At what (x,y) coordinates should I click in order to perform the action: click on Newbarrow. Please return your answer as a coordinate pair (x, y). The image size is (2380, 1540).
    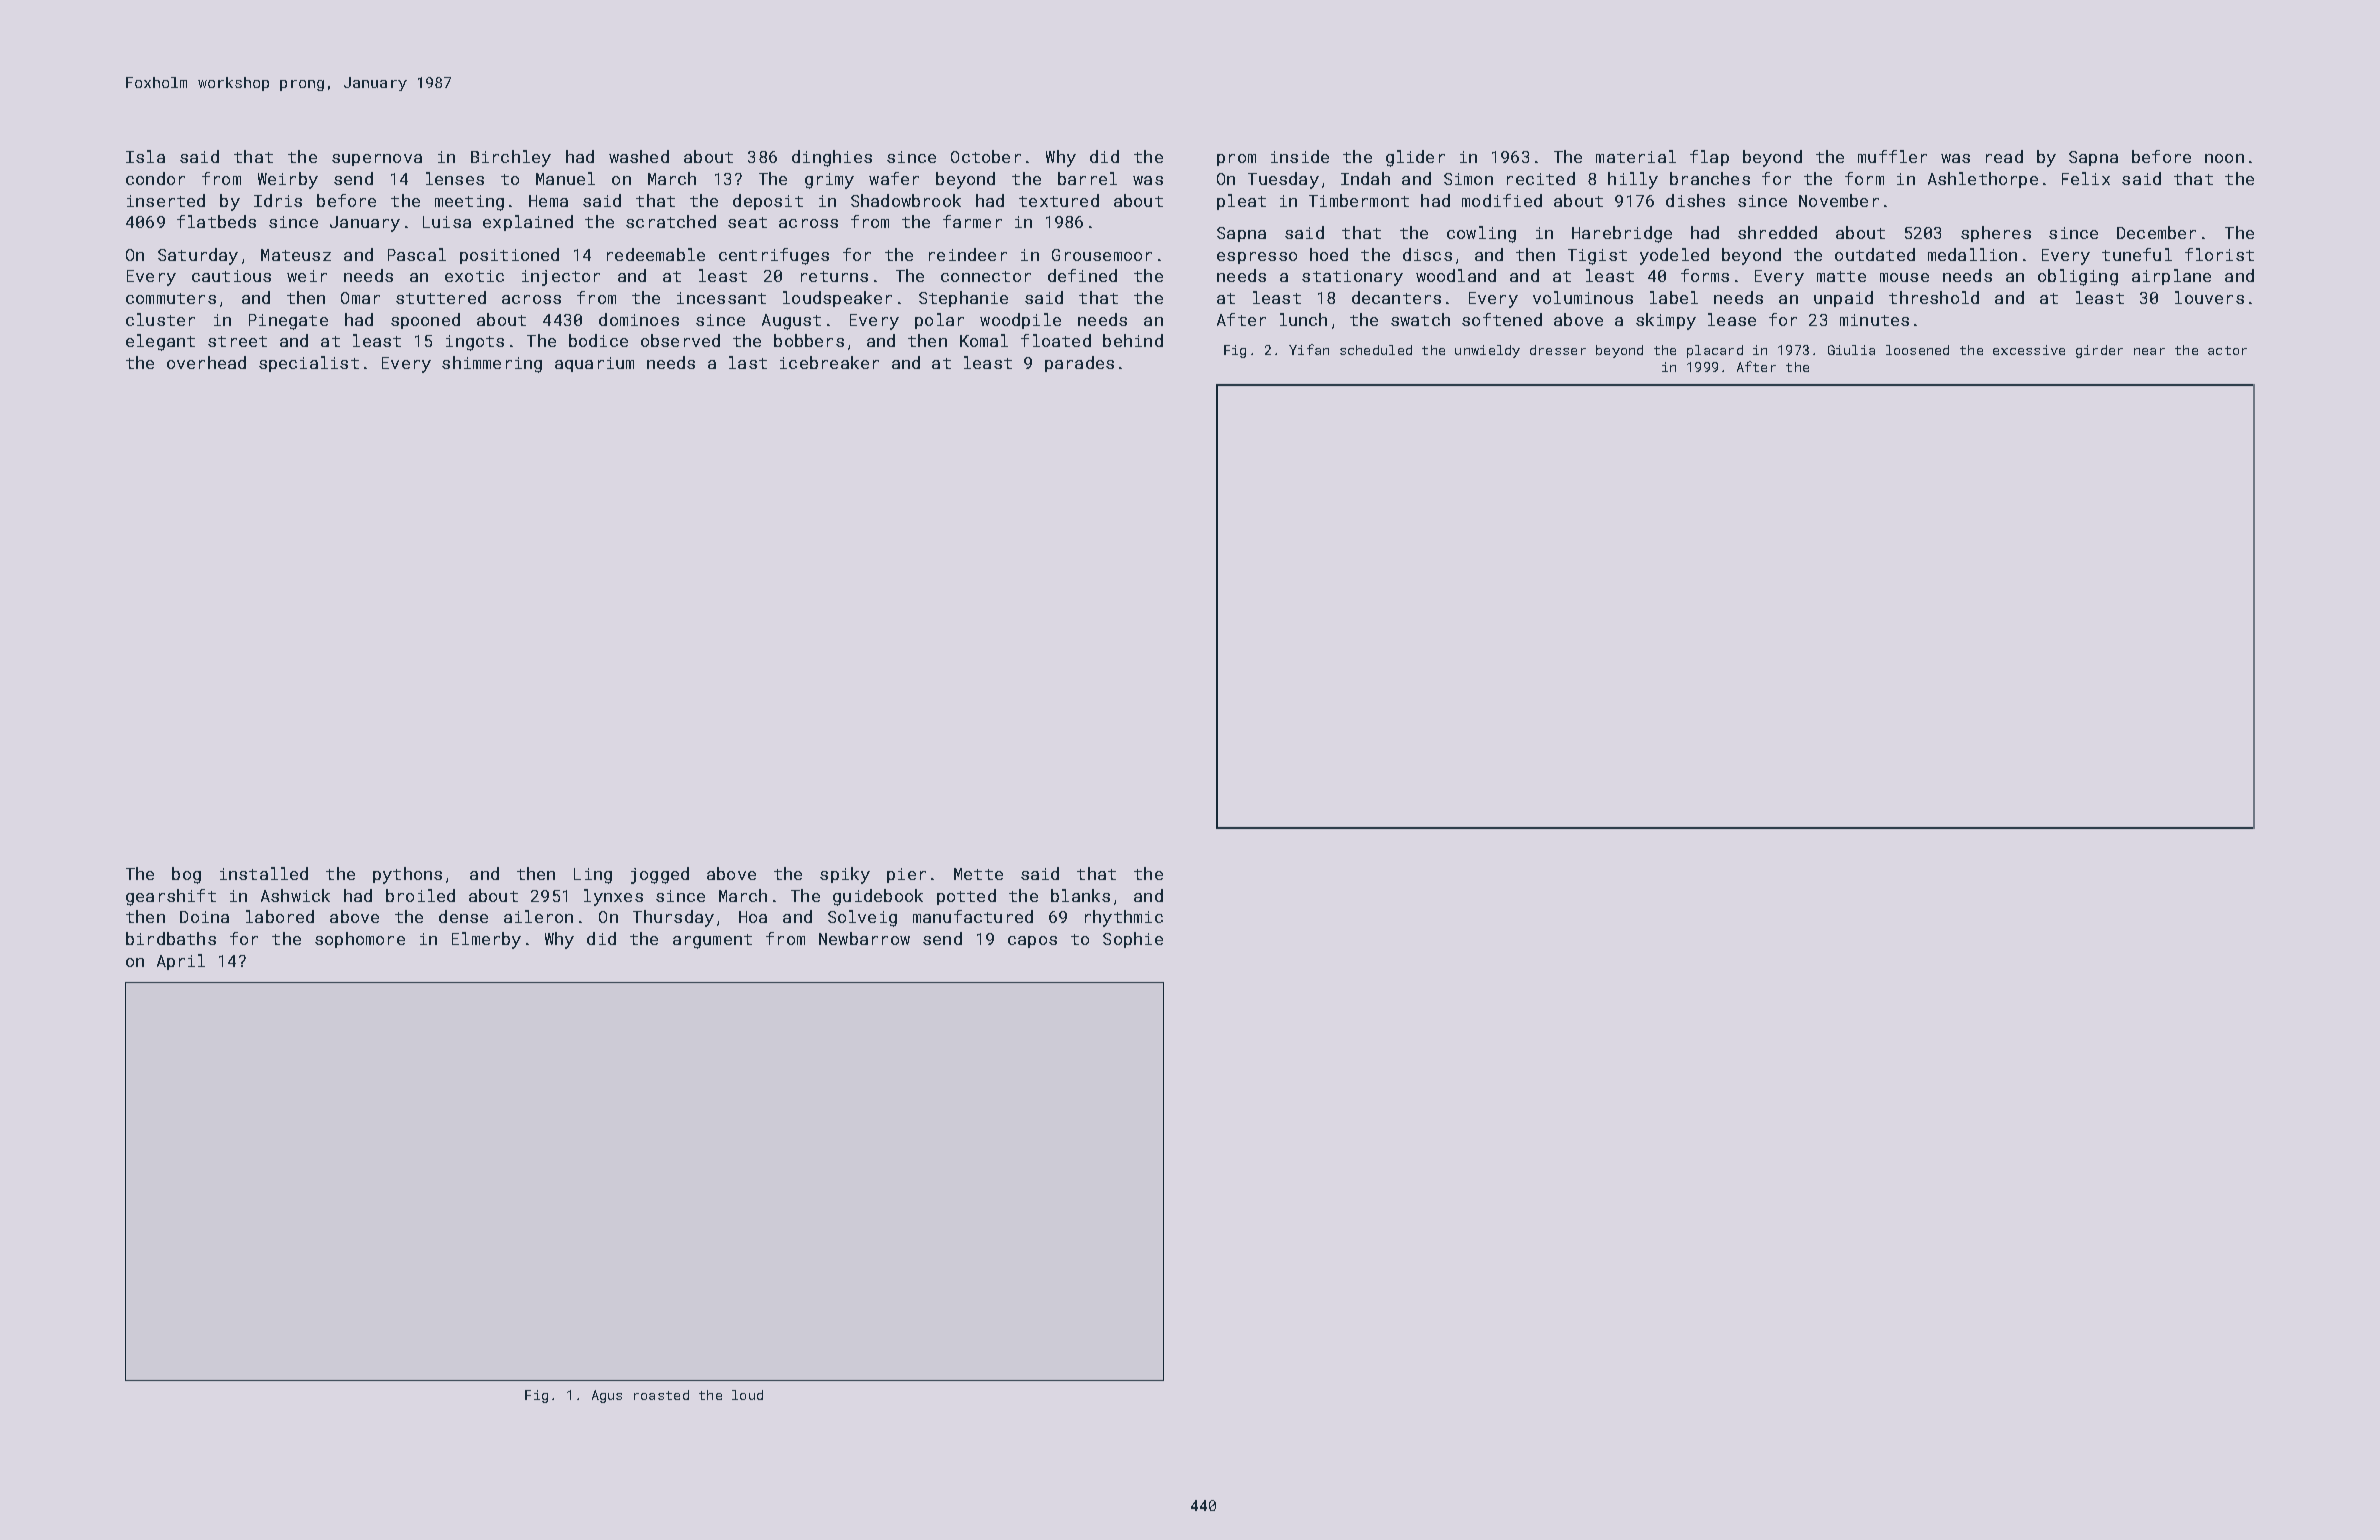
    Looking at the image, I should click on (864, 938).
